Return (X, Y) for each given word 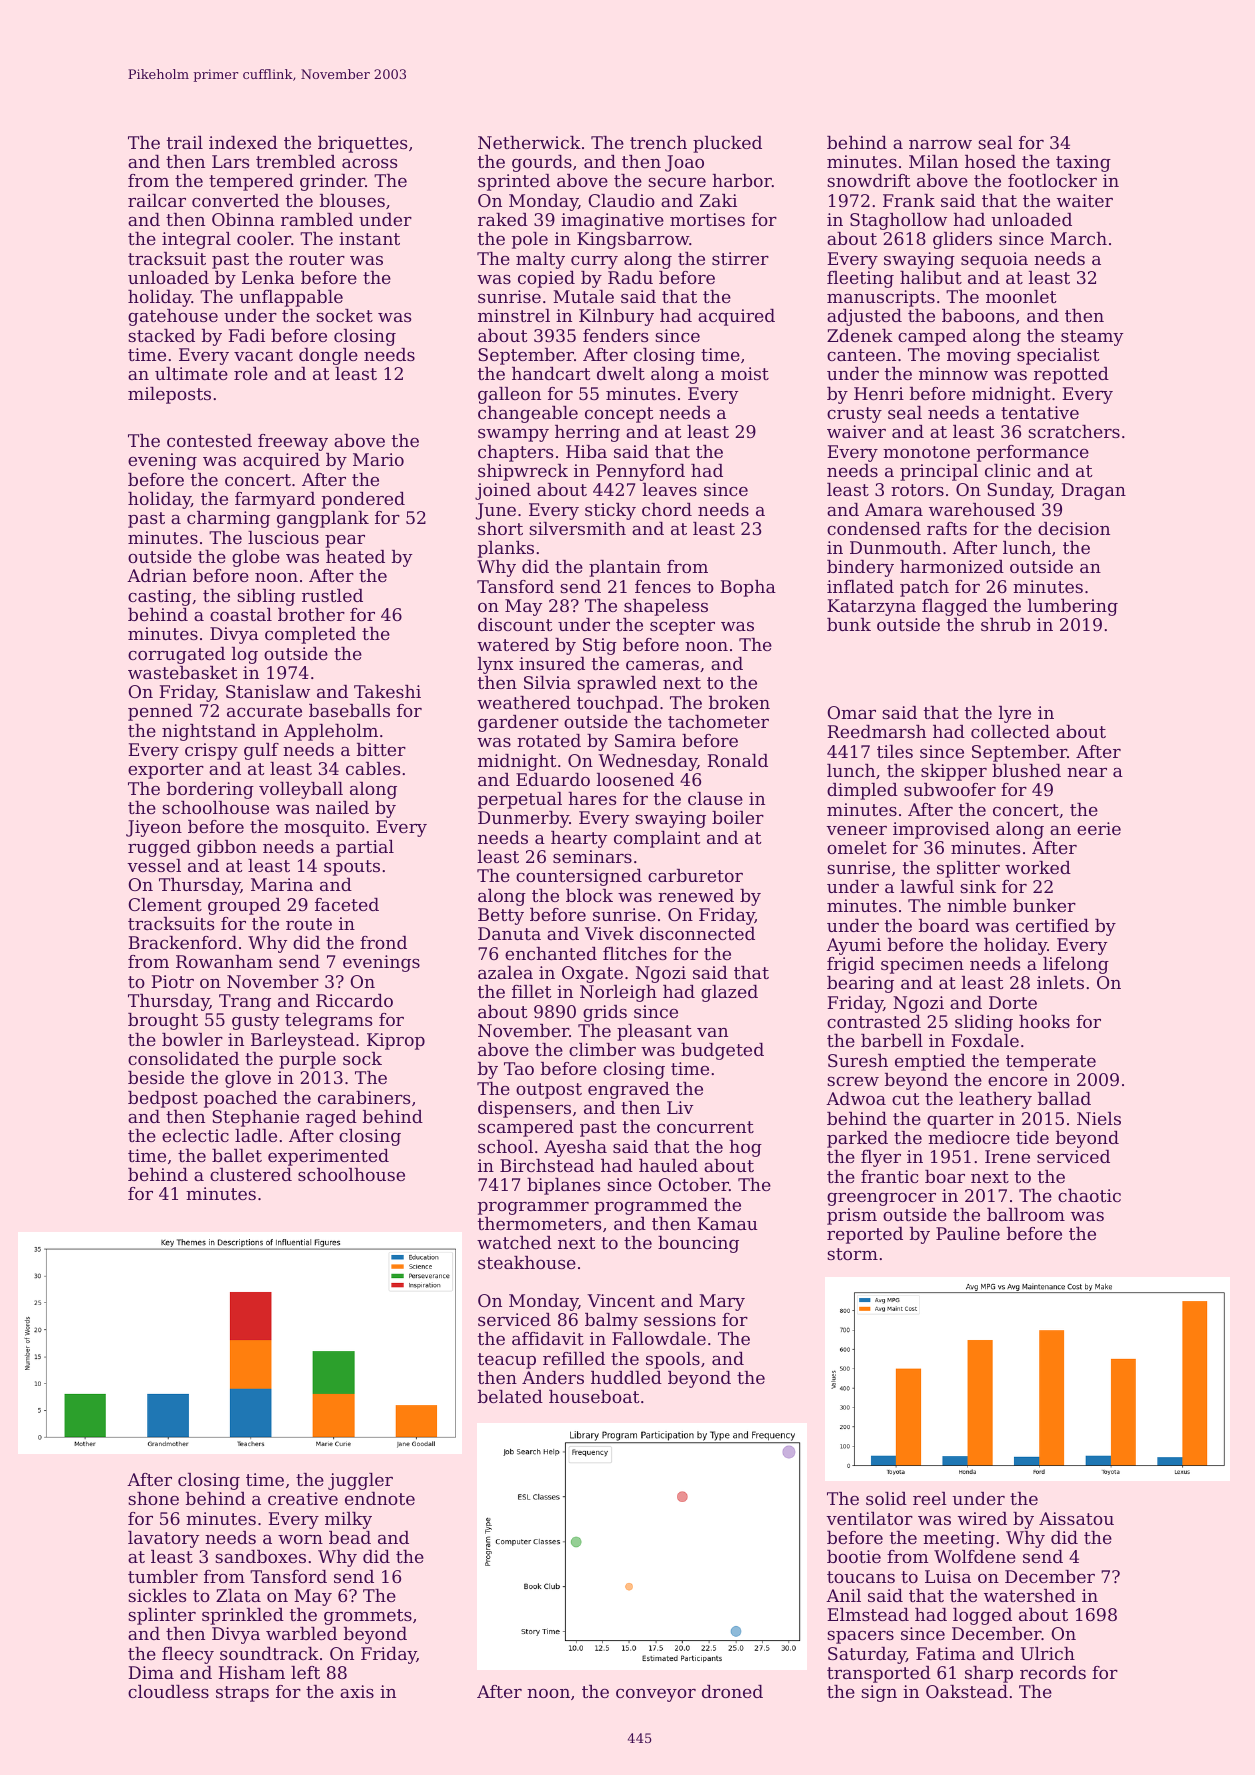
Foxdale (985, 1040)
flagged (955, 607)
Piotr (172, 981)
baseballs (349, 710)
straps (242, 1694)
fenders (616, 335)
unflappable (291, 298)
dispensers (524, 1109)
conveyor (656, 1695)
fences (663, 586)
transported (879, 1674)
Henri (879, 393)
